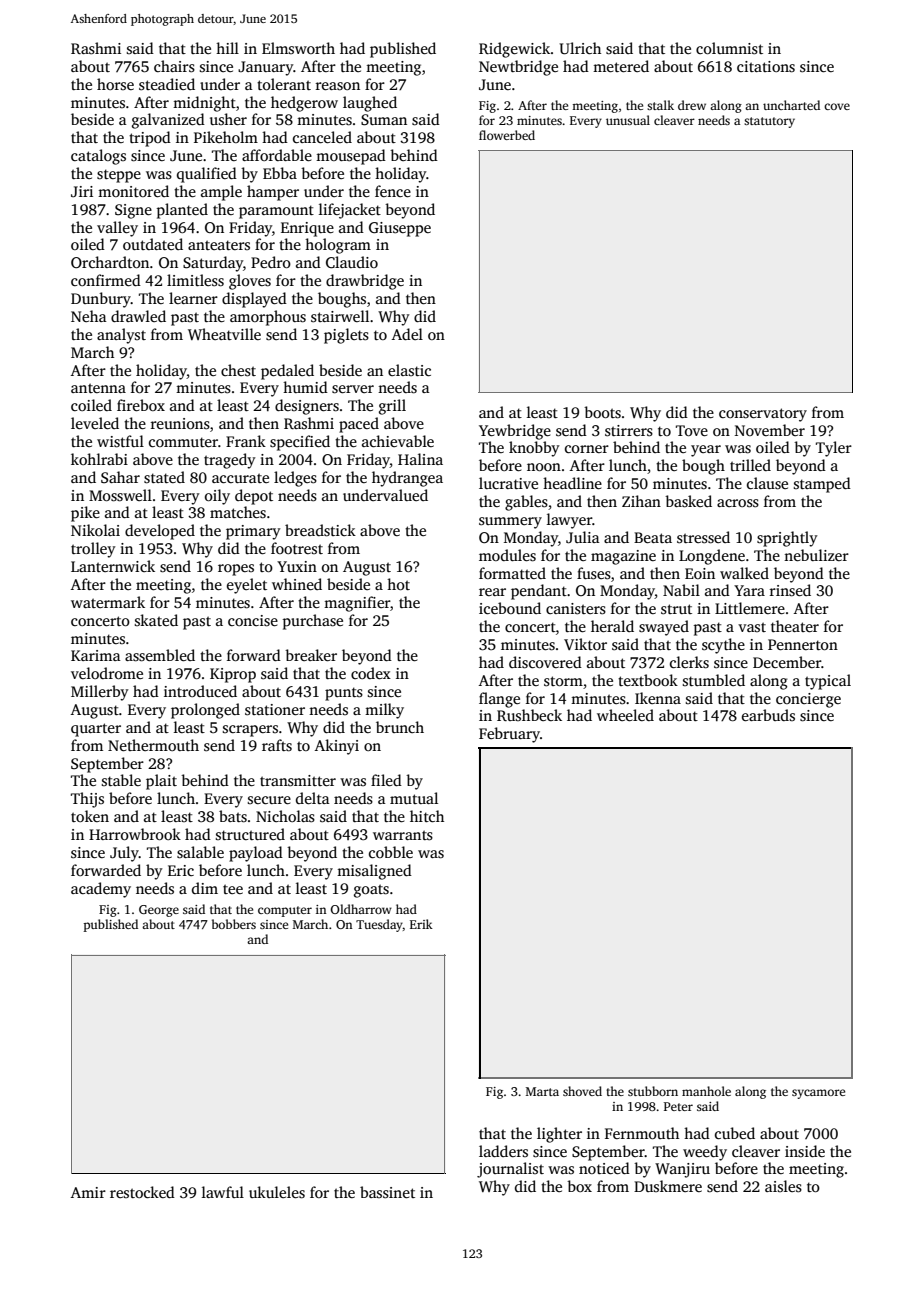 This screenshot has height=1308, width=924. Describe the element at coordinates (400, 229) in the screenshot. I see `Giuseppe` at that location.
